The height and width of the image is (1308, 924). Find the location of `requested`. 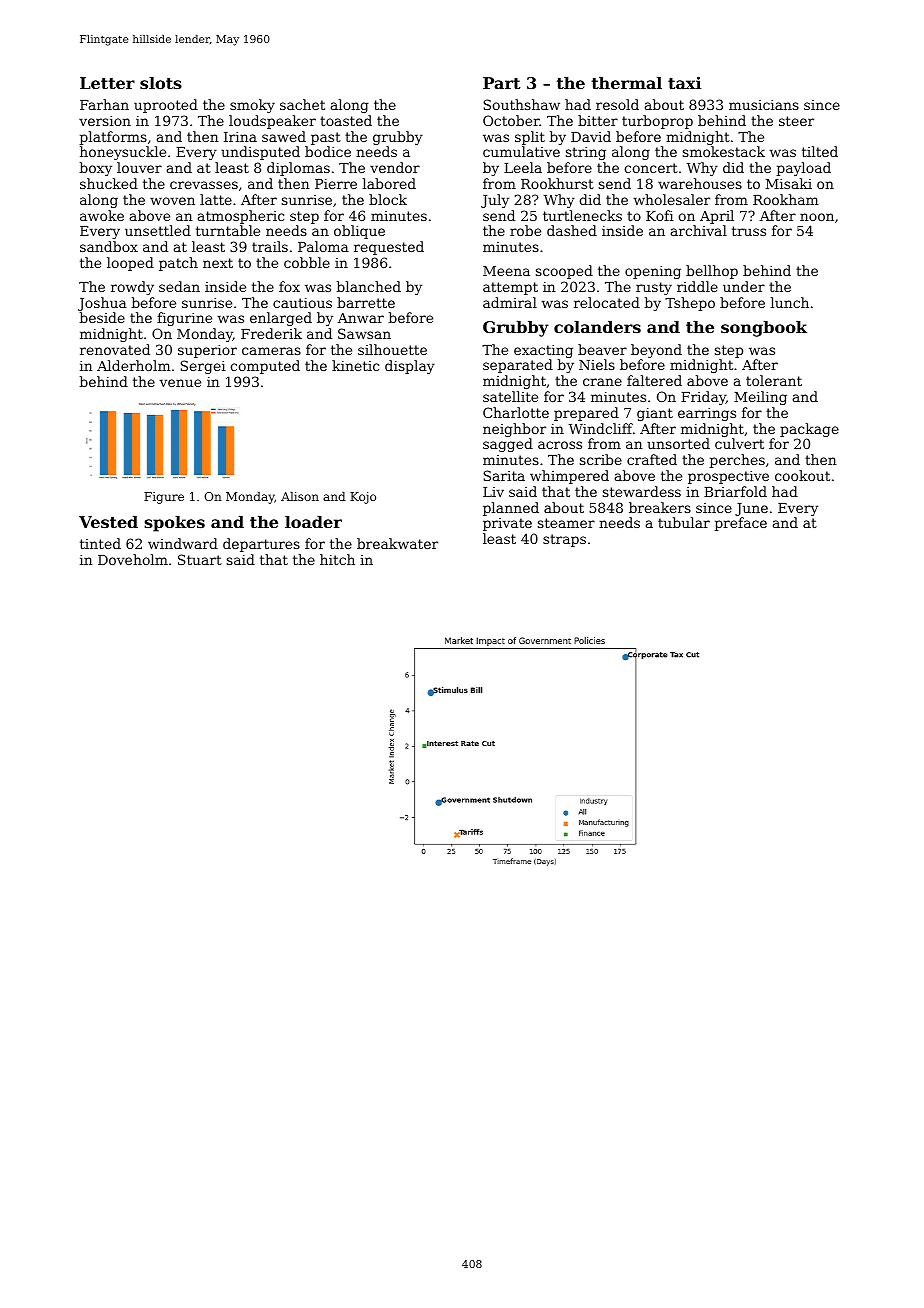

requested is located at coordinates (389, 248).
